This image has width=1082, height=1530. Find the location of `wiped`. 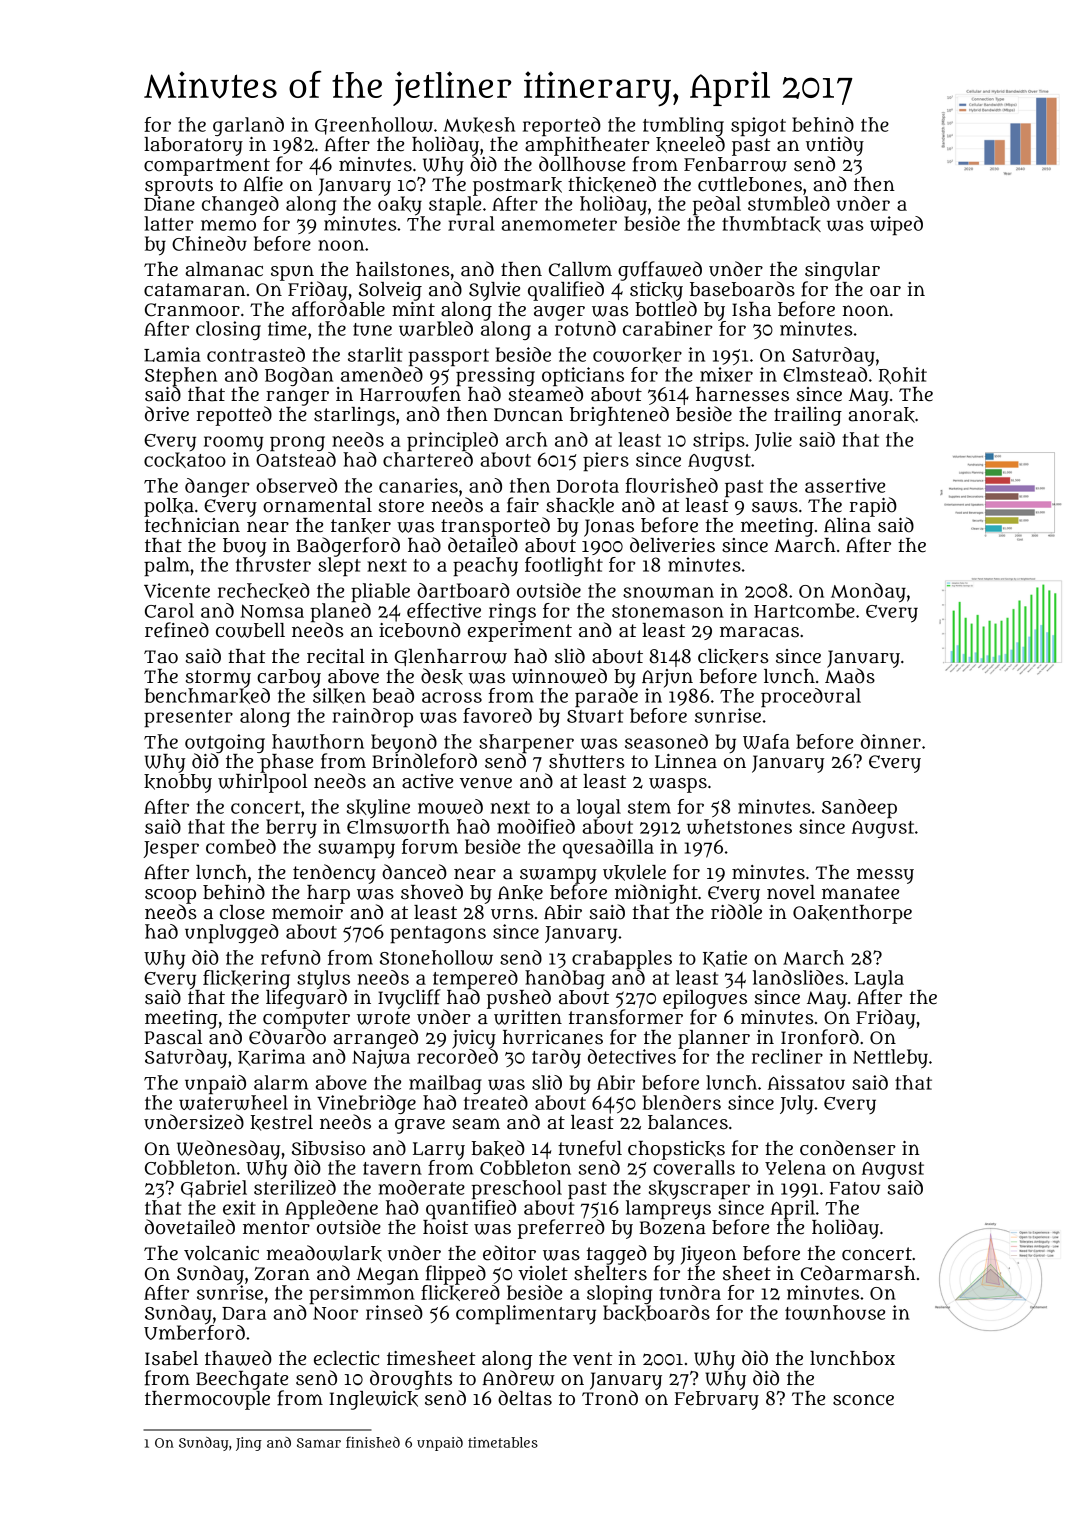

wiped is located at coordinates (896, 225).
